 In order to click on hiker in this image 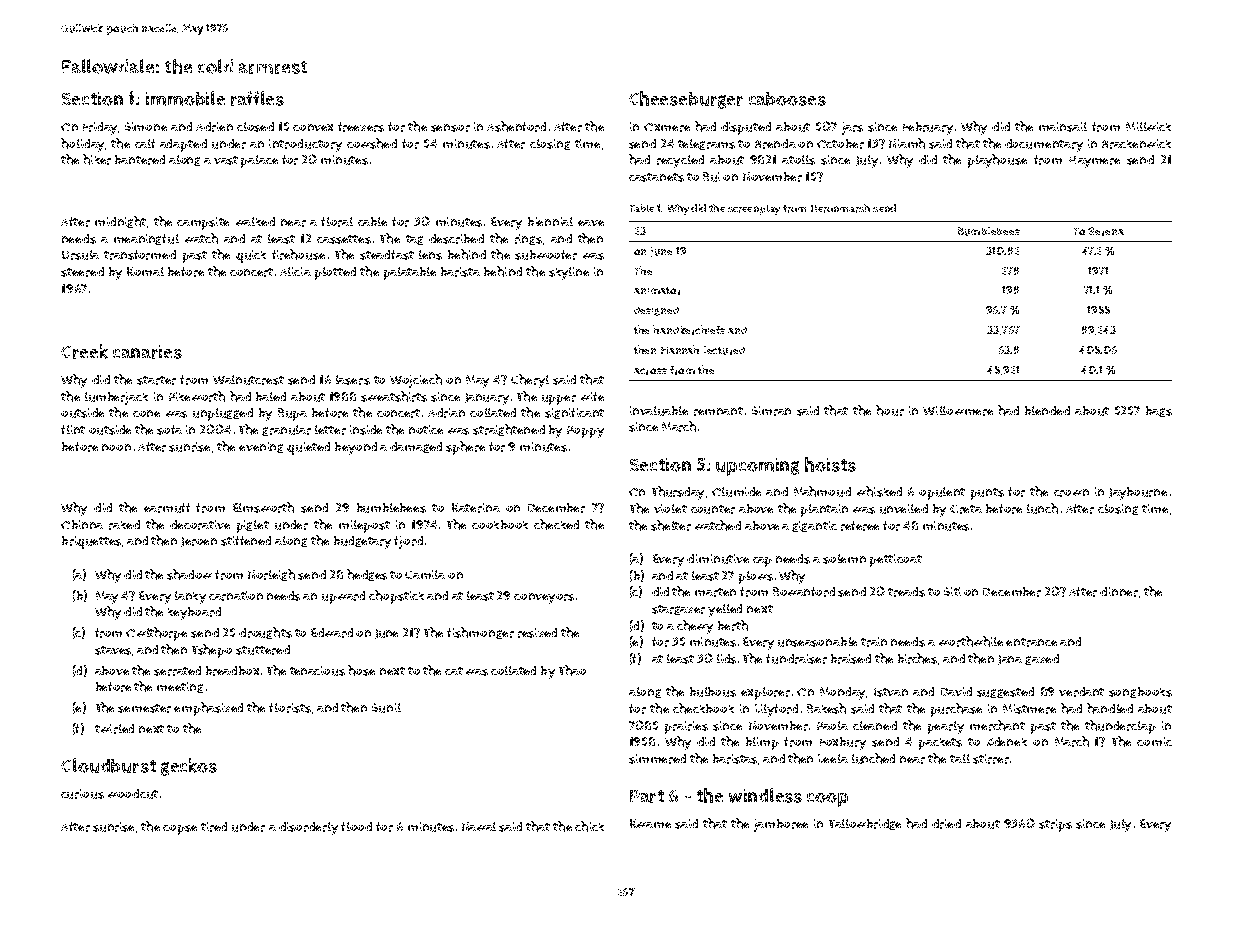, I will do `click(97, 159)`.
